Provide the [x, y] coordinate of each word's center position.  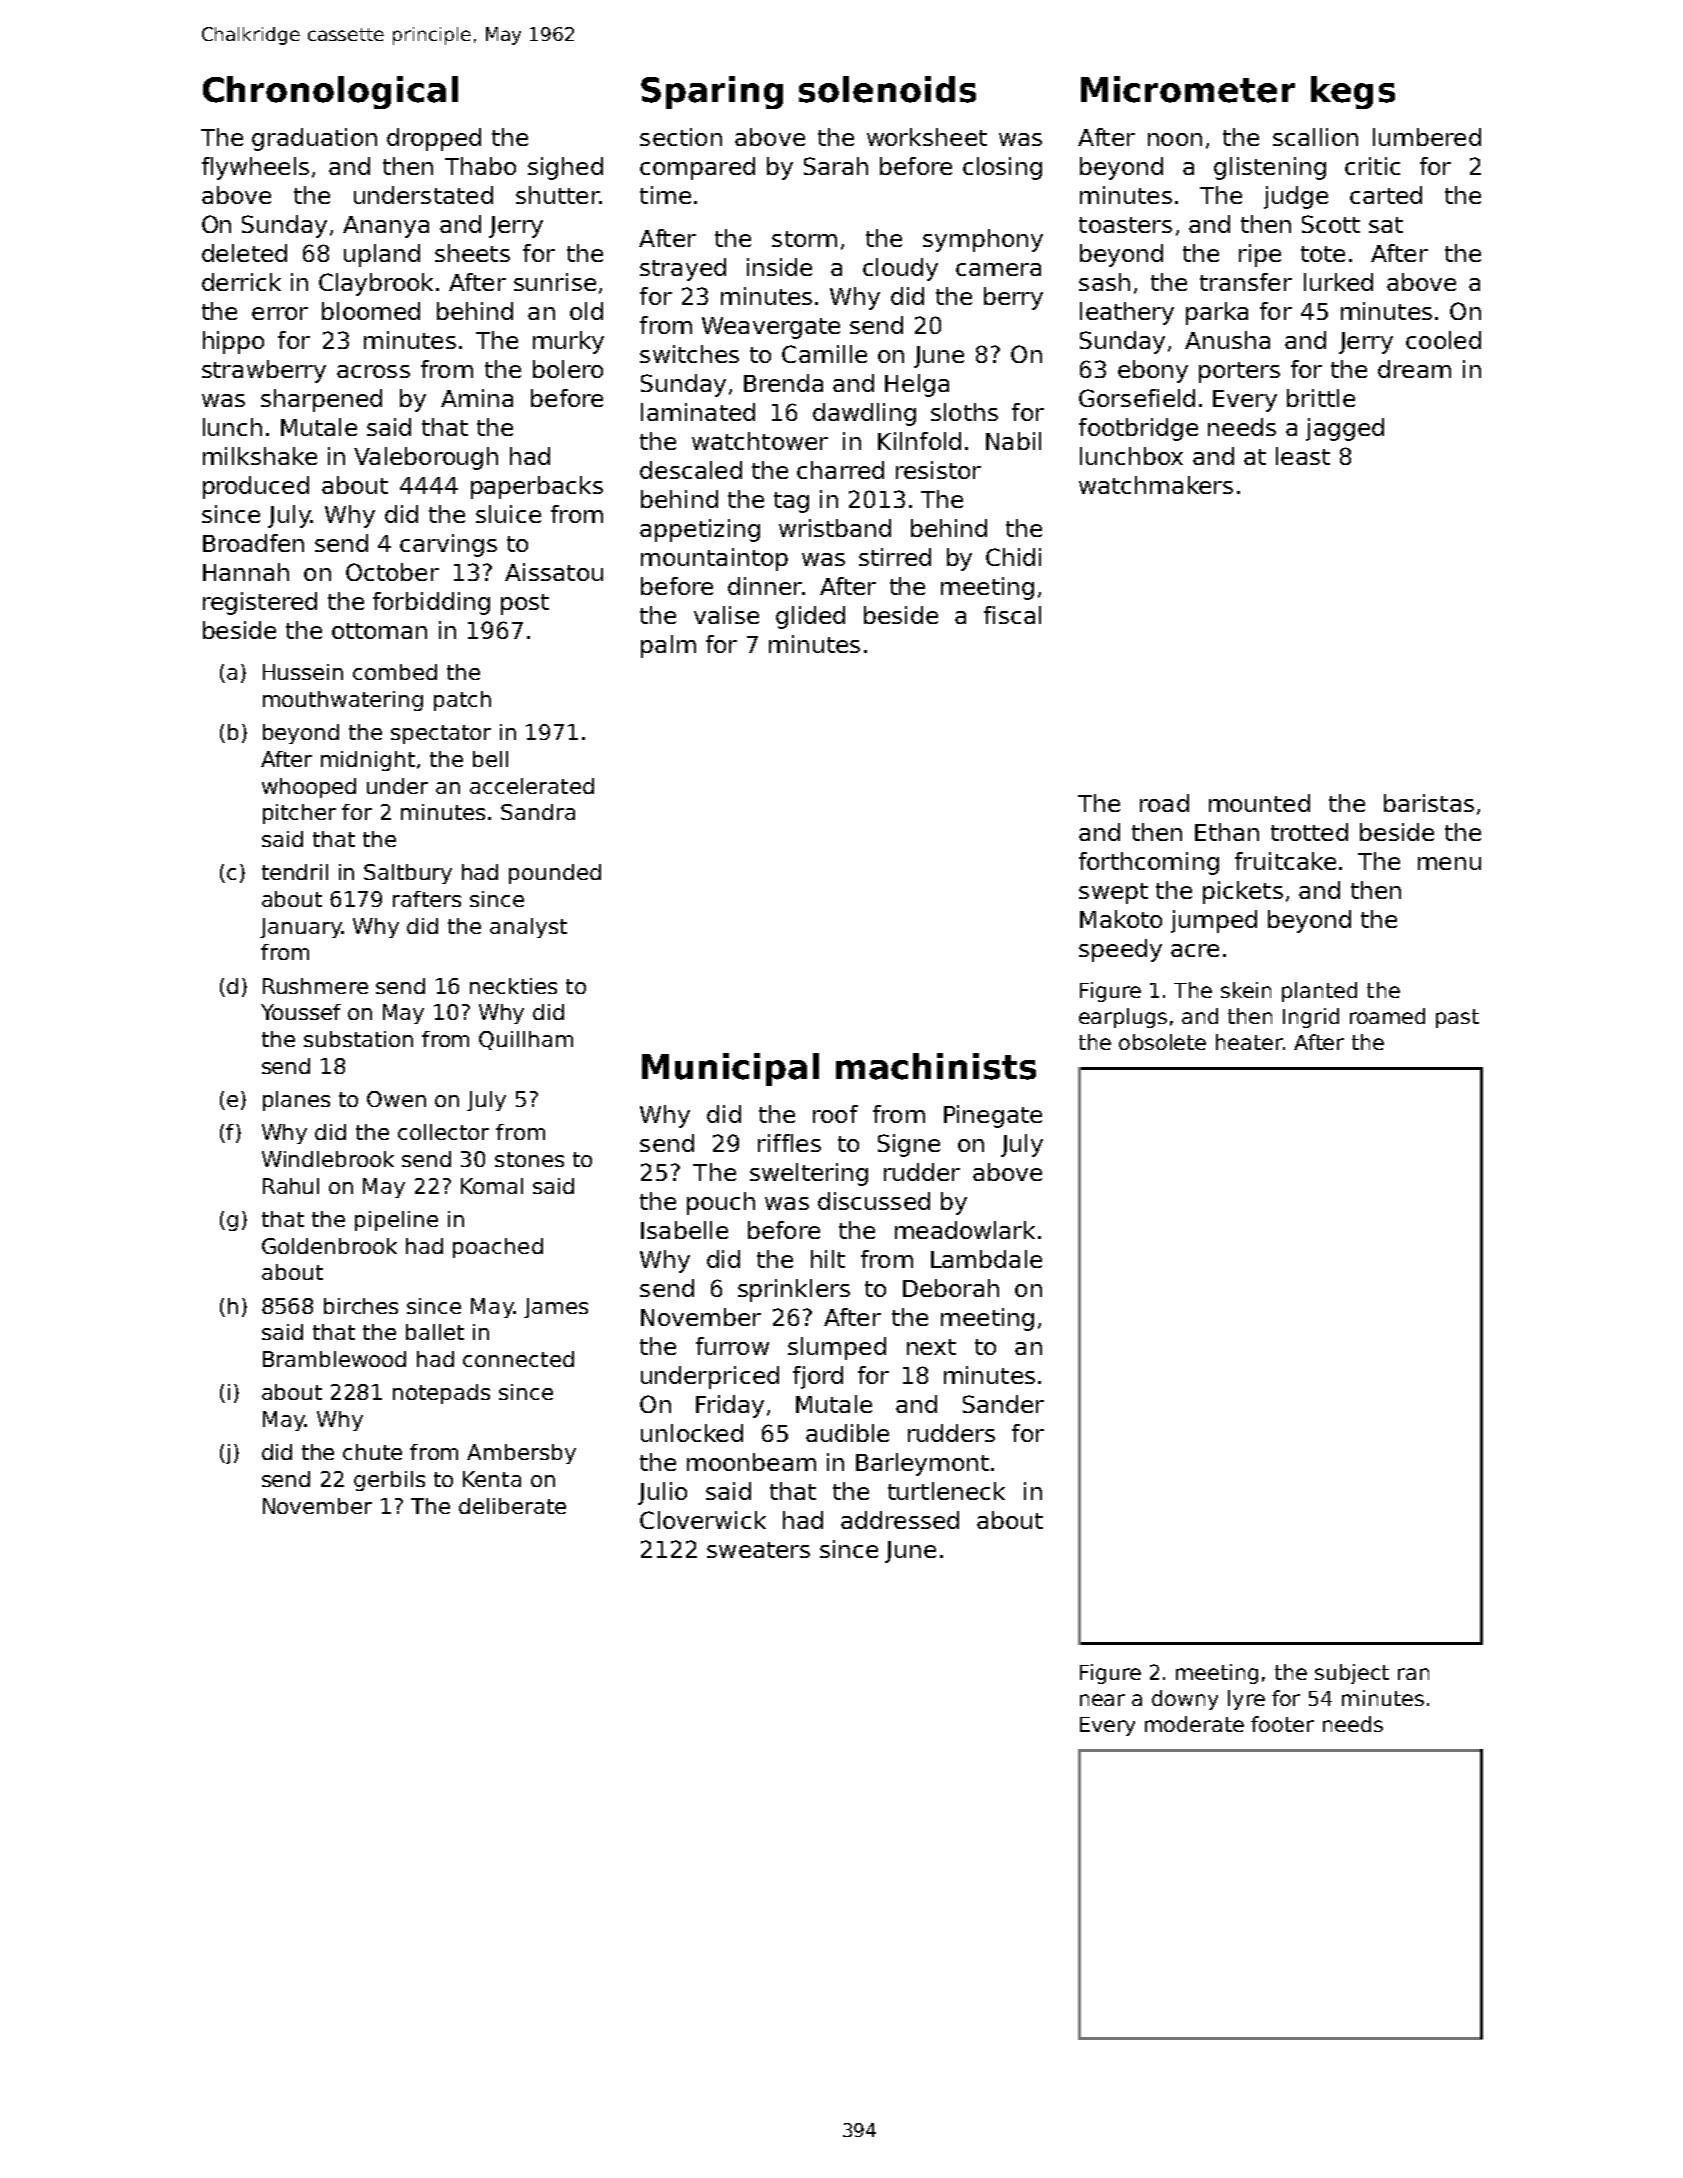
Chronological [330, 92]
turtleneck [946, 1491]
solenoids [887, 89]
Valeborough [426, 458]
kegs [1353, 92]
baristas [1429, 803]
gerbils [389, 1481]
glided [810, 617]
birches [361, 1306]
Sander [1003, 1404]
